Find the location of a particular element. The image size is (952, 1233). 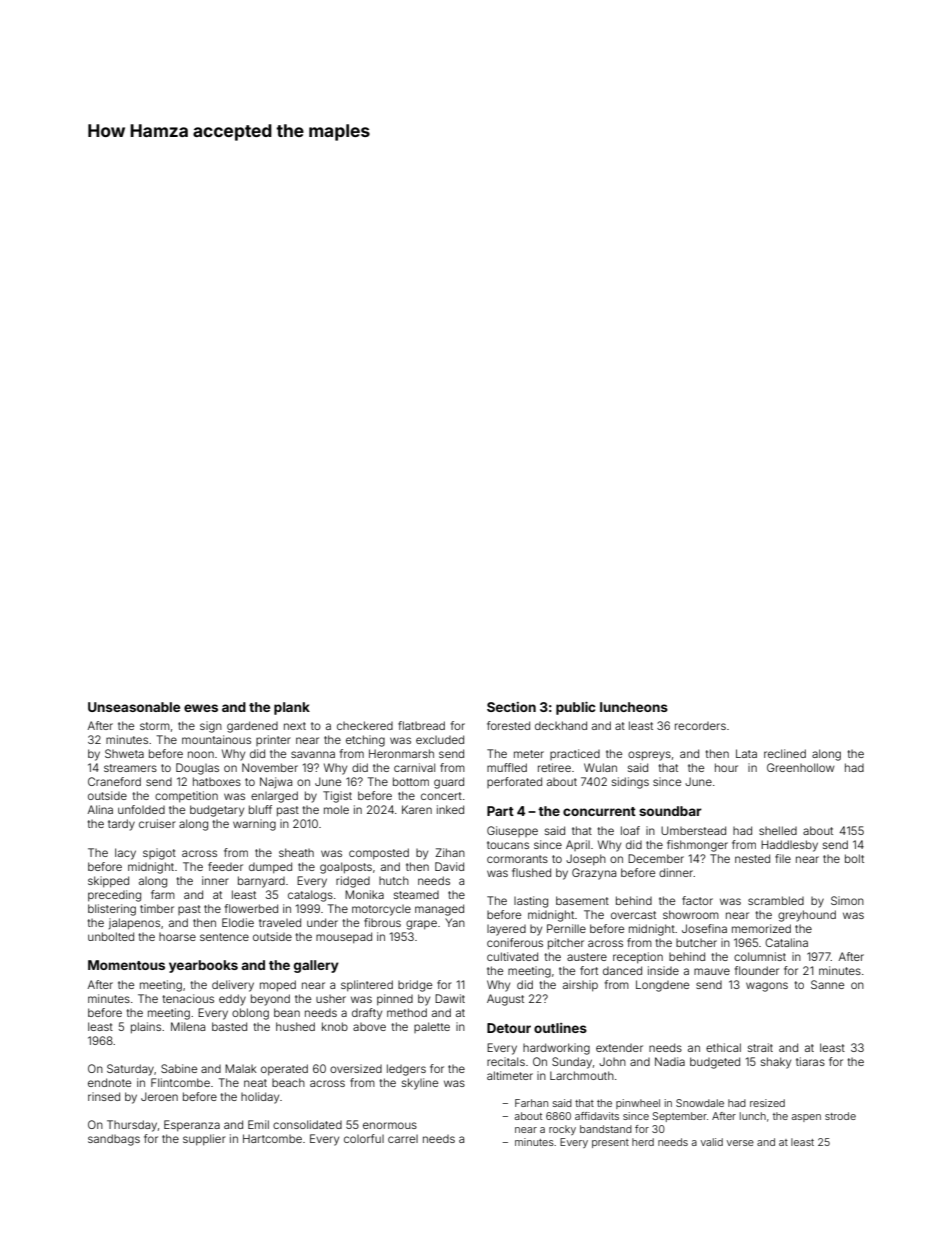

Joseph is located at coordinates (586, 860).
